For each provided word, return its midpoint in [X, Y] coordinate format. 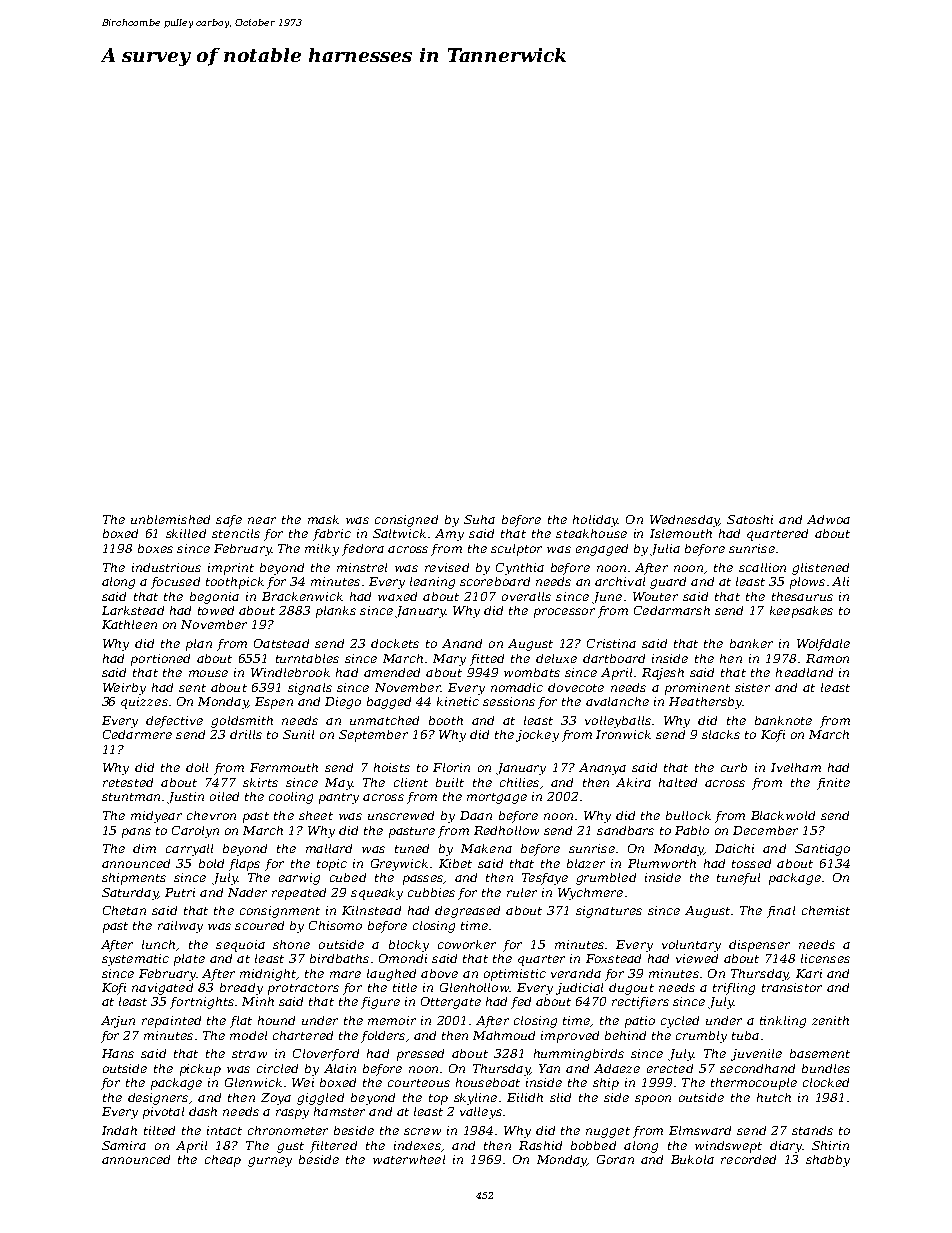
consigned [406, 521]
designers [158, 1099]
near [262, 520]
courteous [419, 1083]
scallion [762, 567]
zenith [830, 1020]
